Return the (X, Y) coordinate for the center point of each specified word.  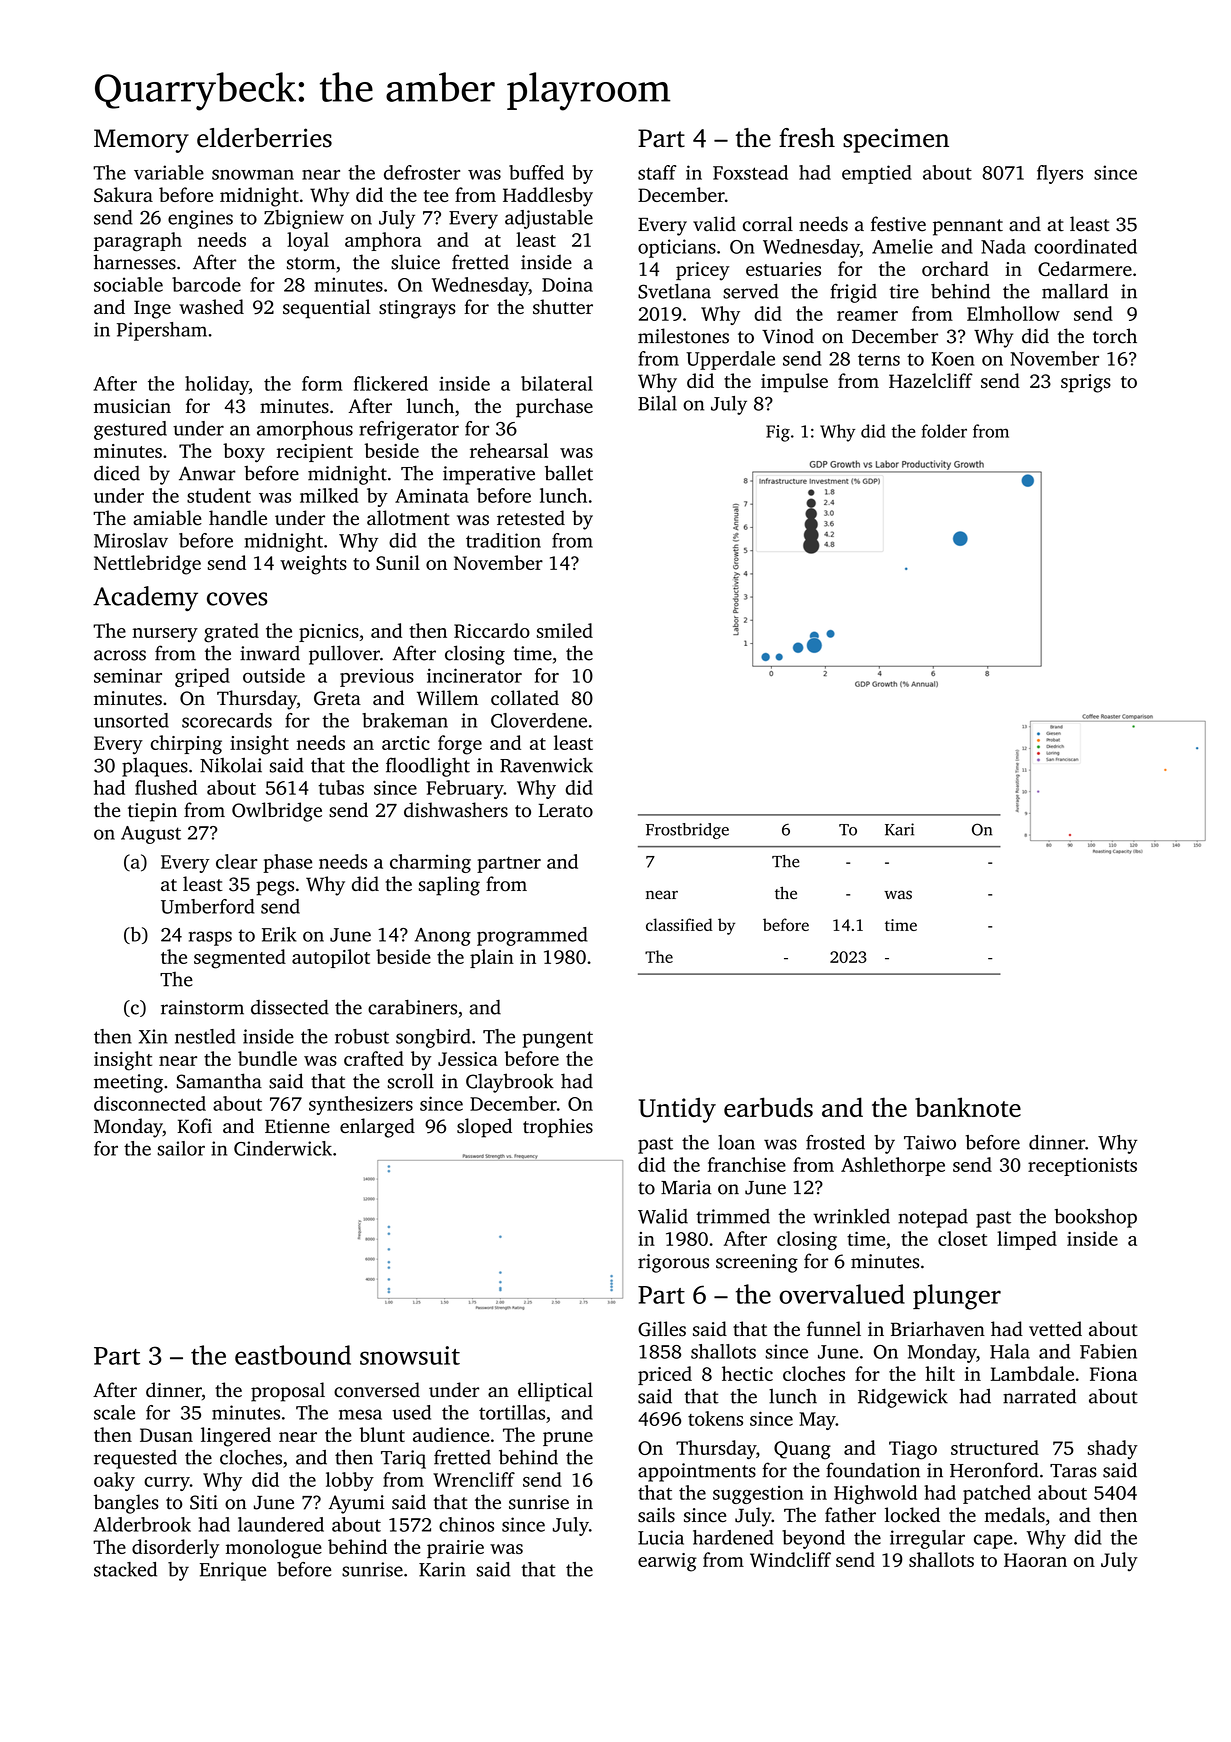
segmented (240, 959)
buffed (536, 172)
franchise (747, 1164)
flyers (1060, 174)
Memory (141, 141)
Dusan (166, 1435)
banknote (968, 1107)
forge (460, 745)
